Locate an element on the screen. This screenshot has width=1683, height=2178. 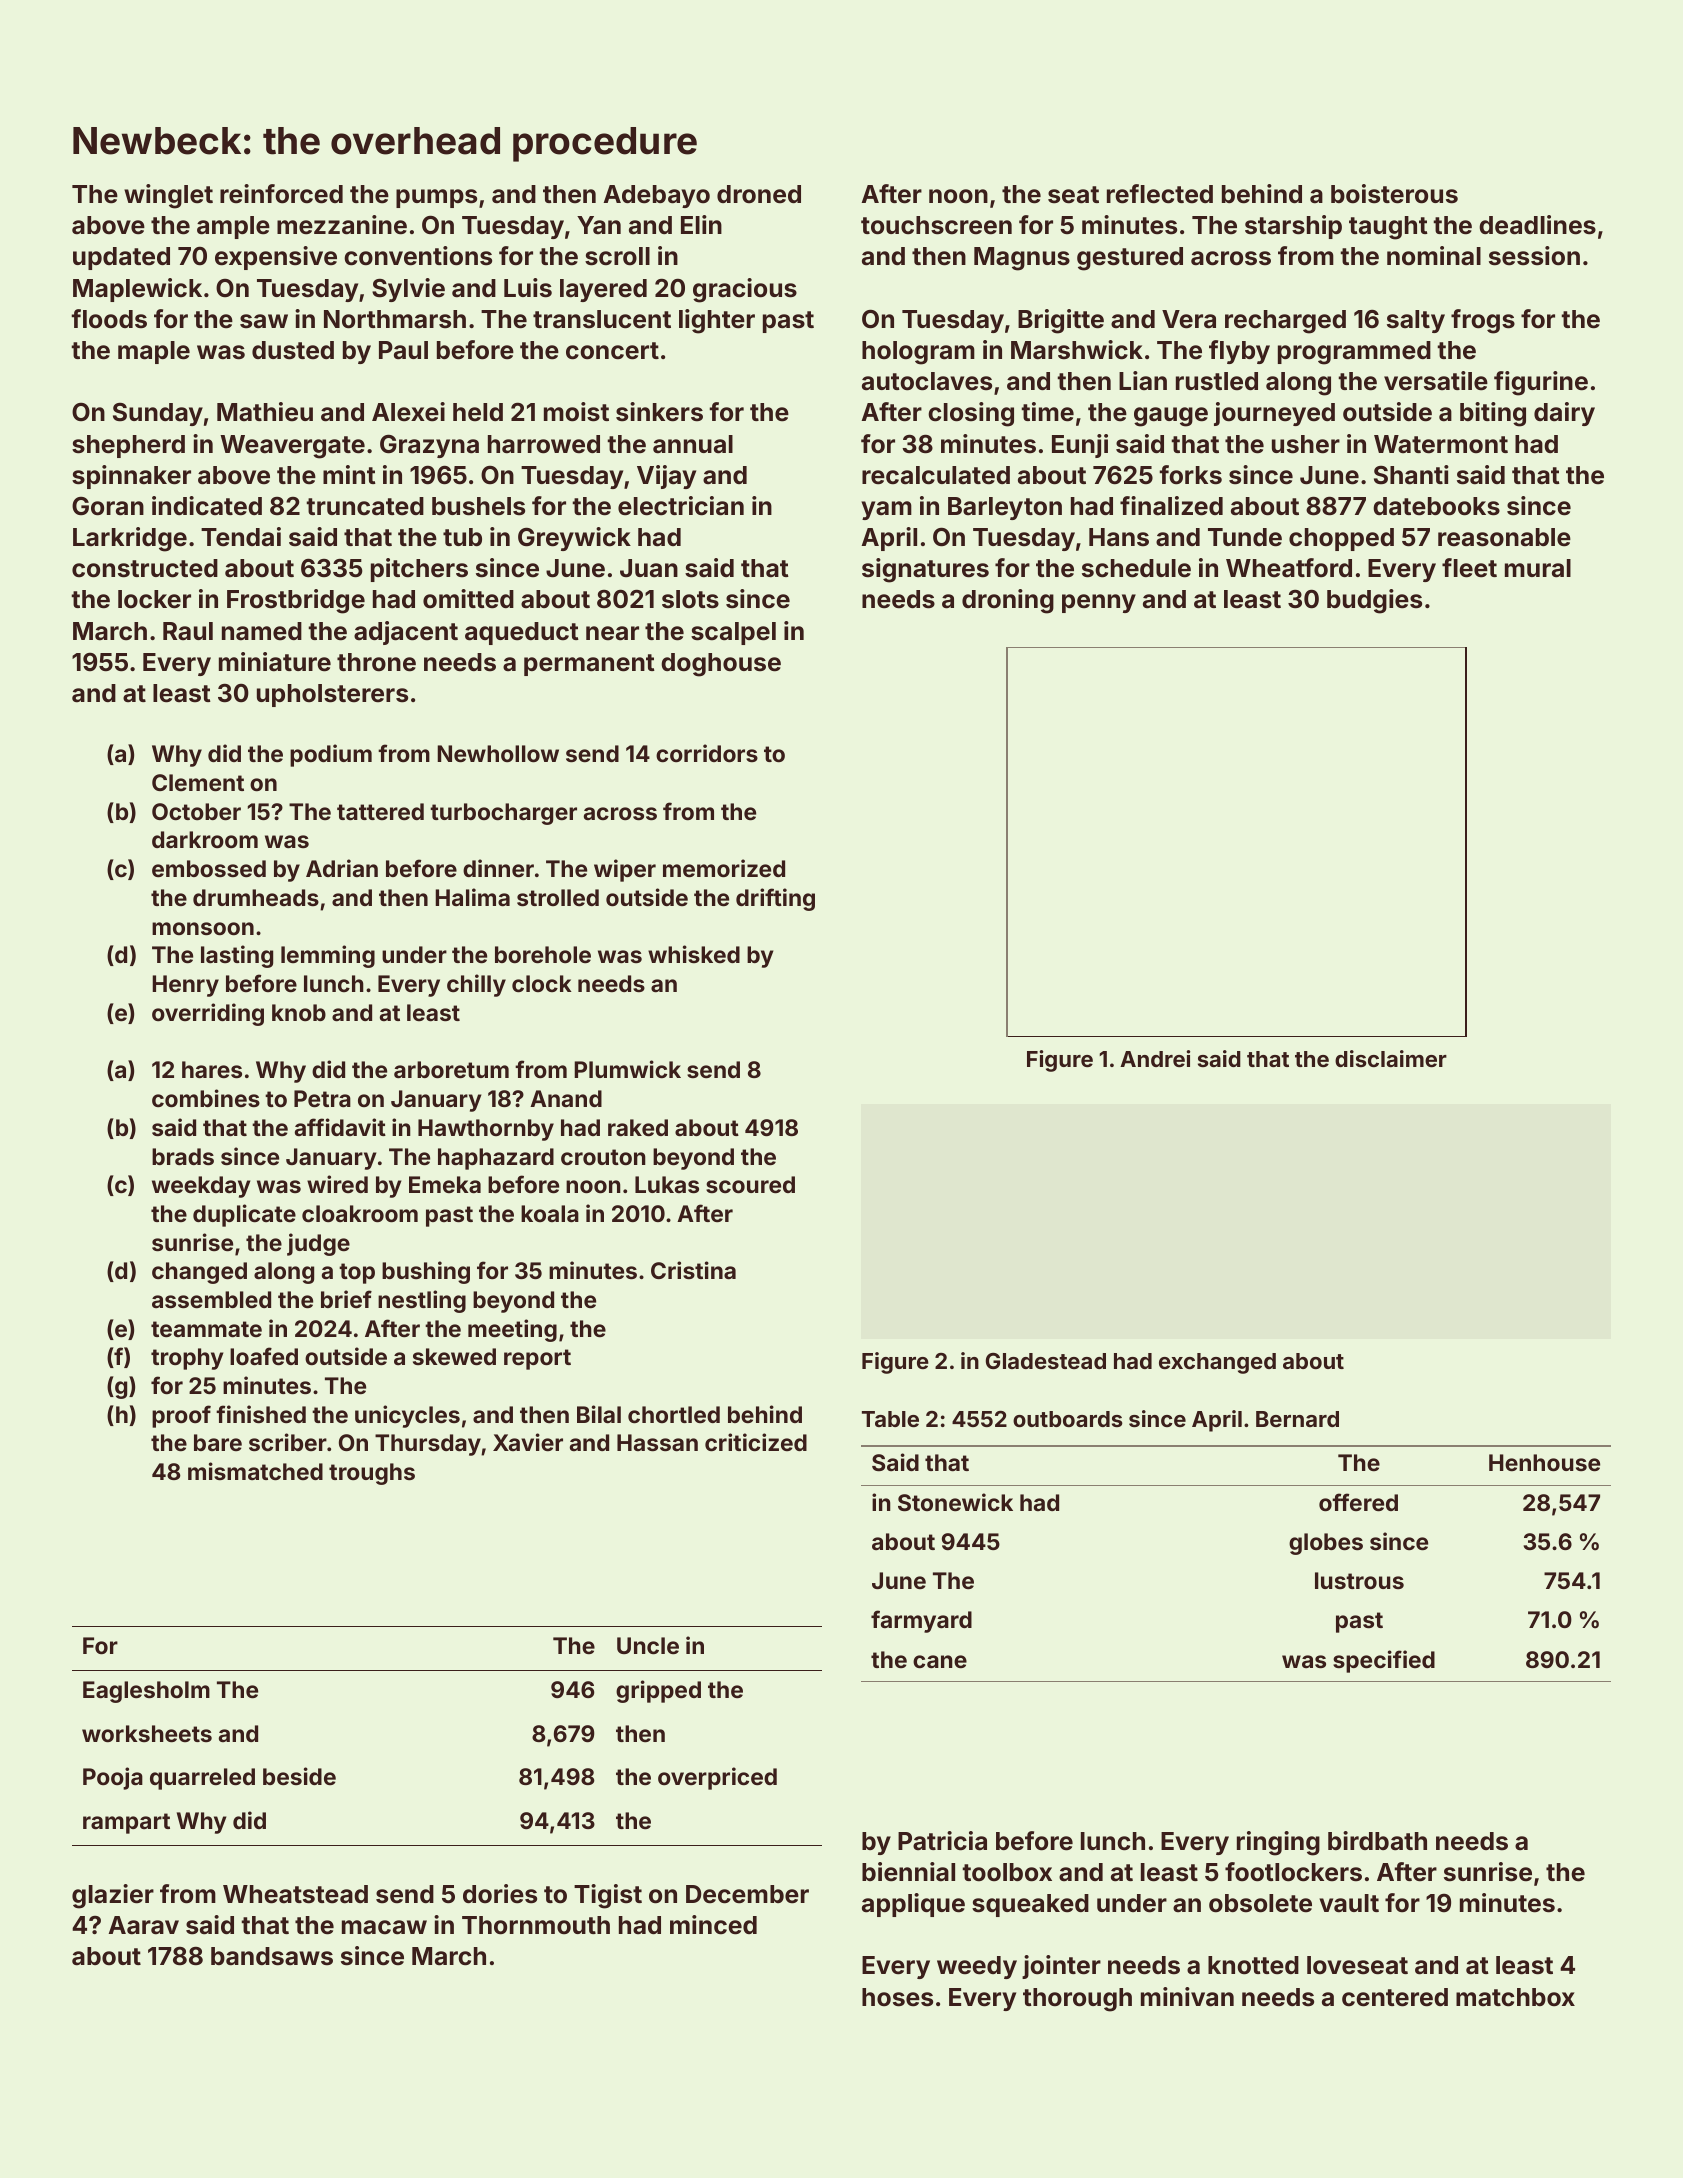
arboretum is located at coordinates (451, 1069).
